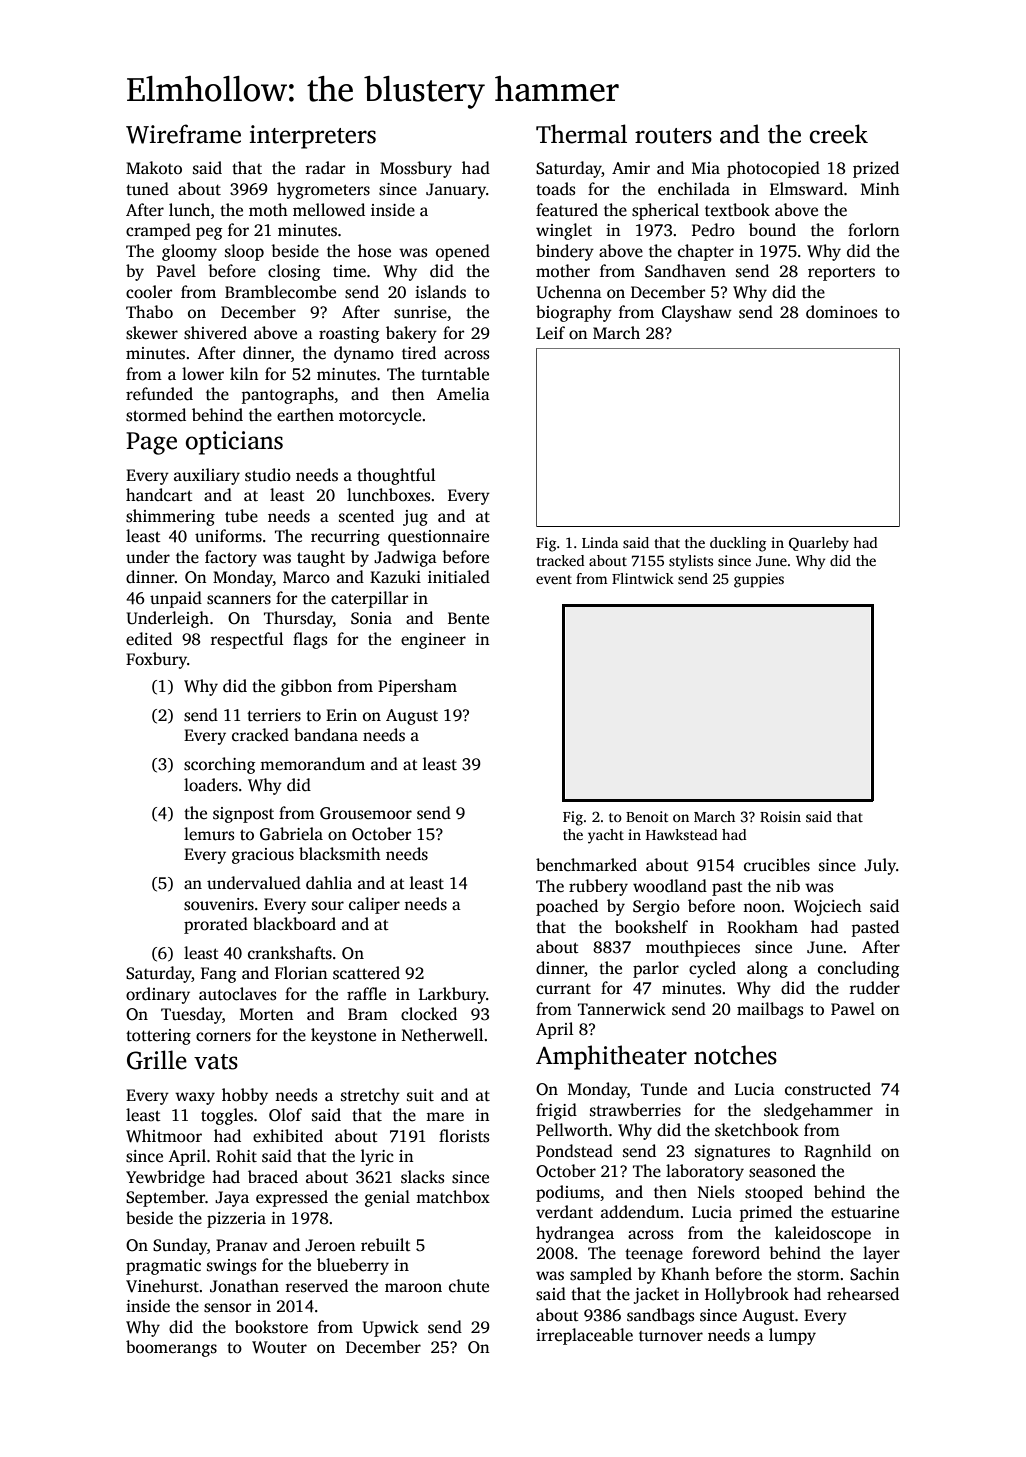  I want to click on opened, so click(463, 252).
